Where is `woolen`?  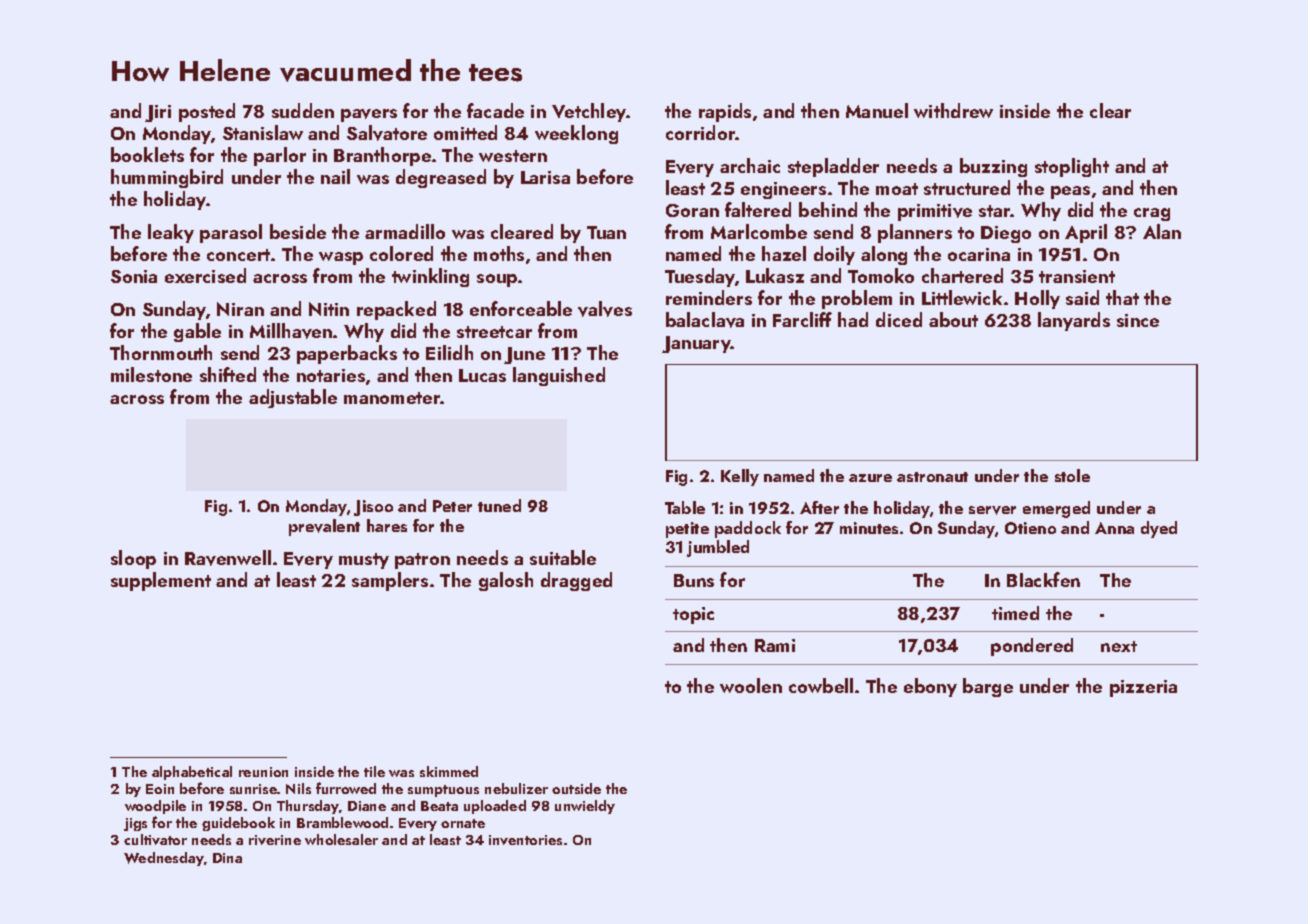 woolen is located at coordinates (751, 685).
